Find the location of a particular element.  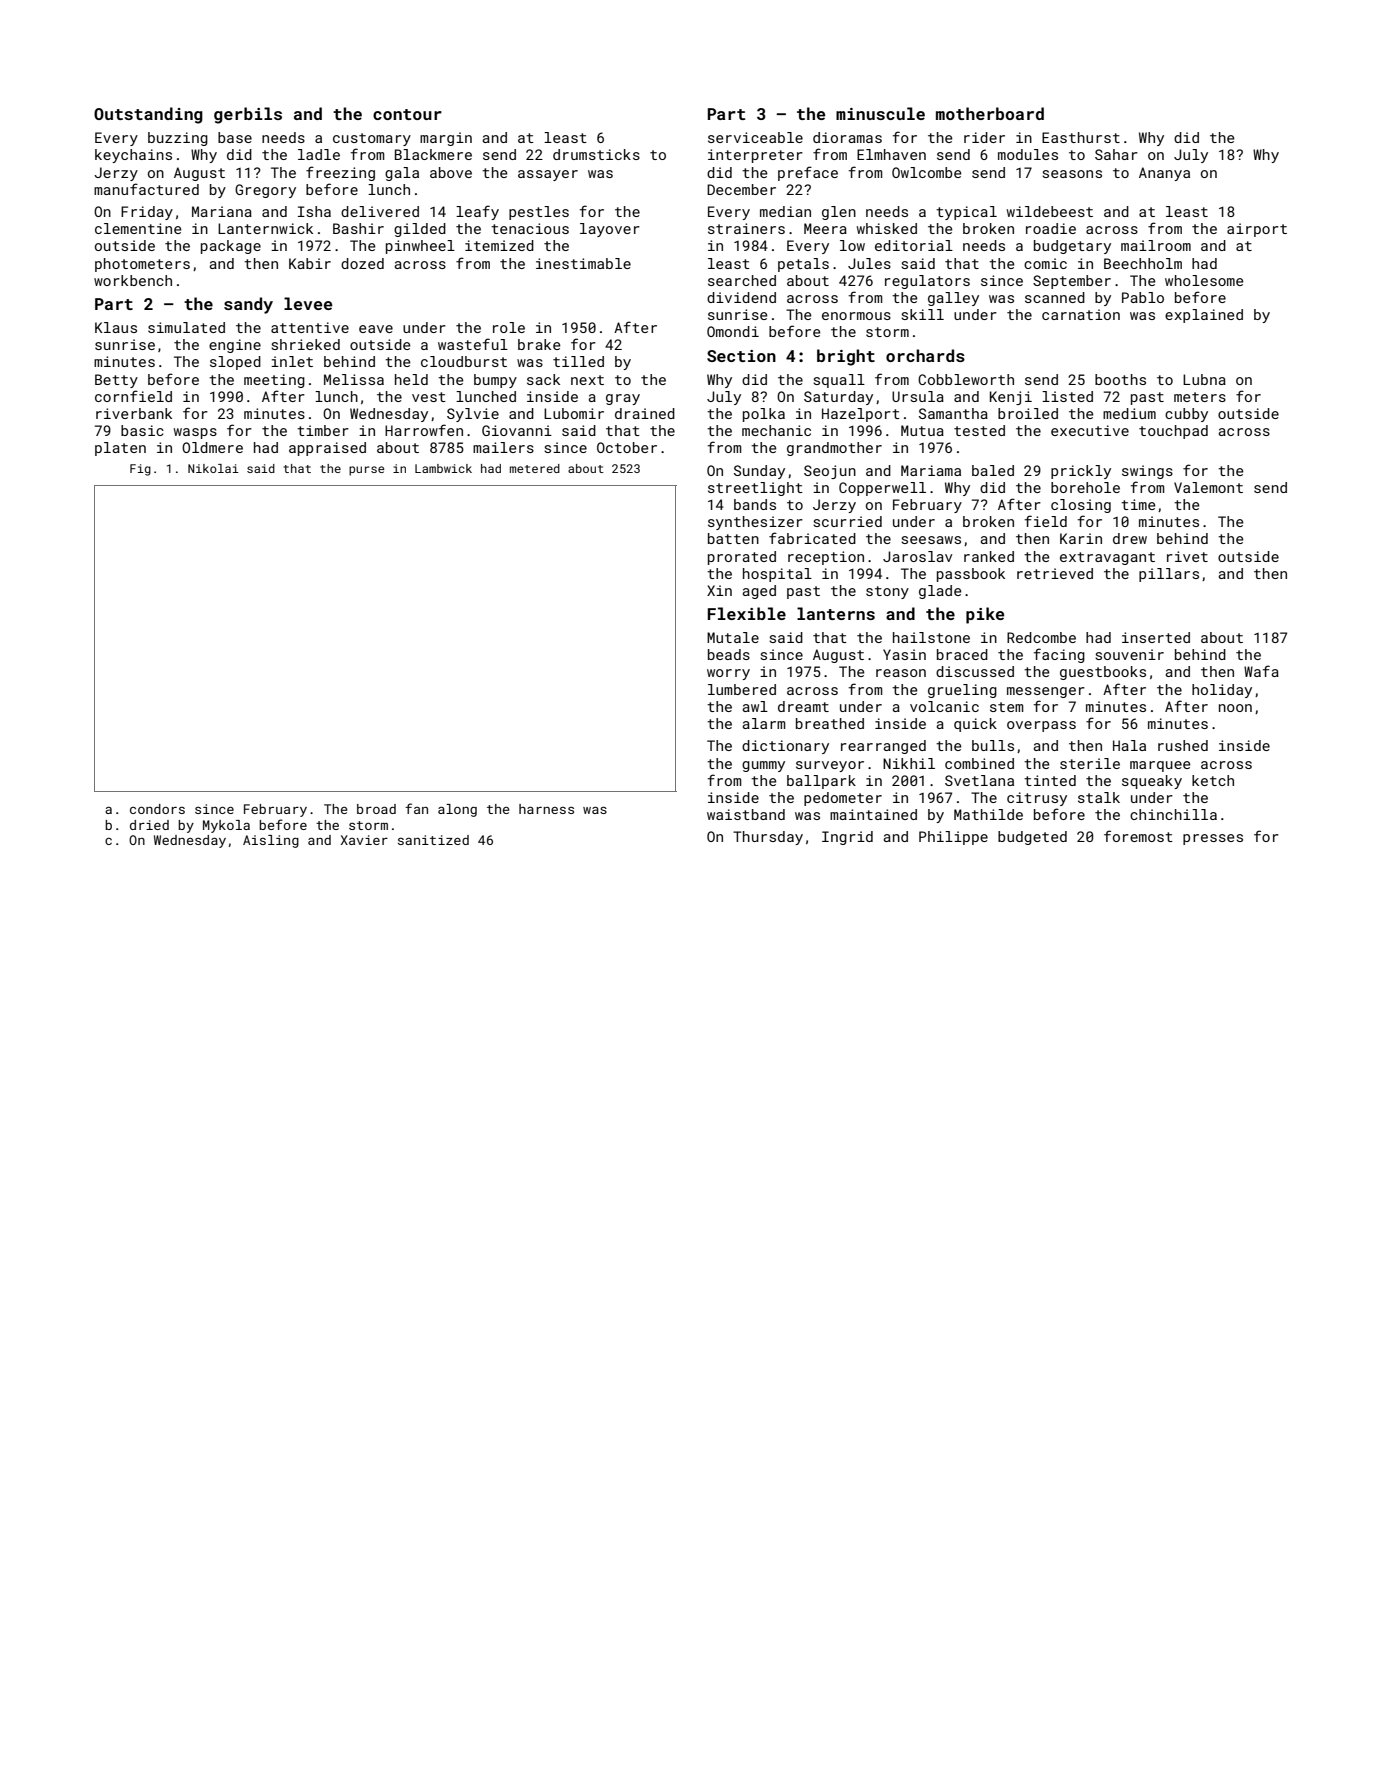

batten is located at coordinates (733, 538).
